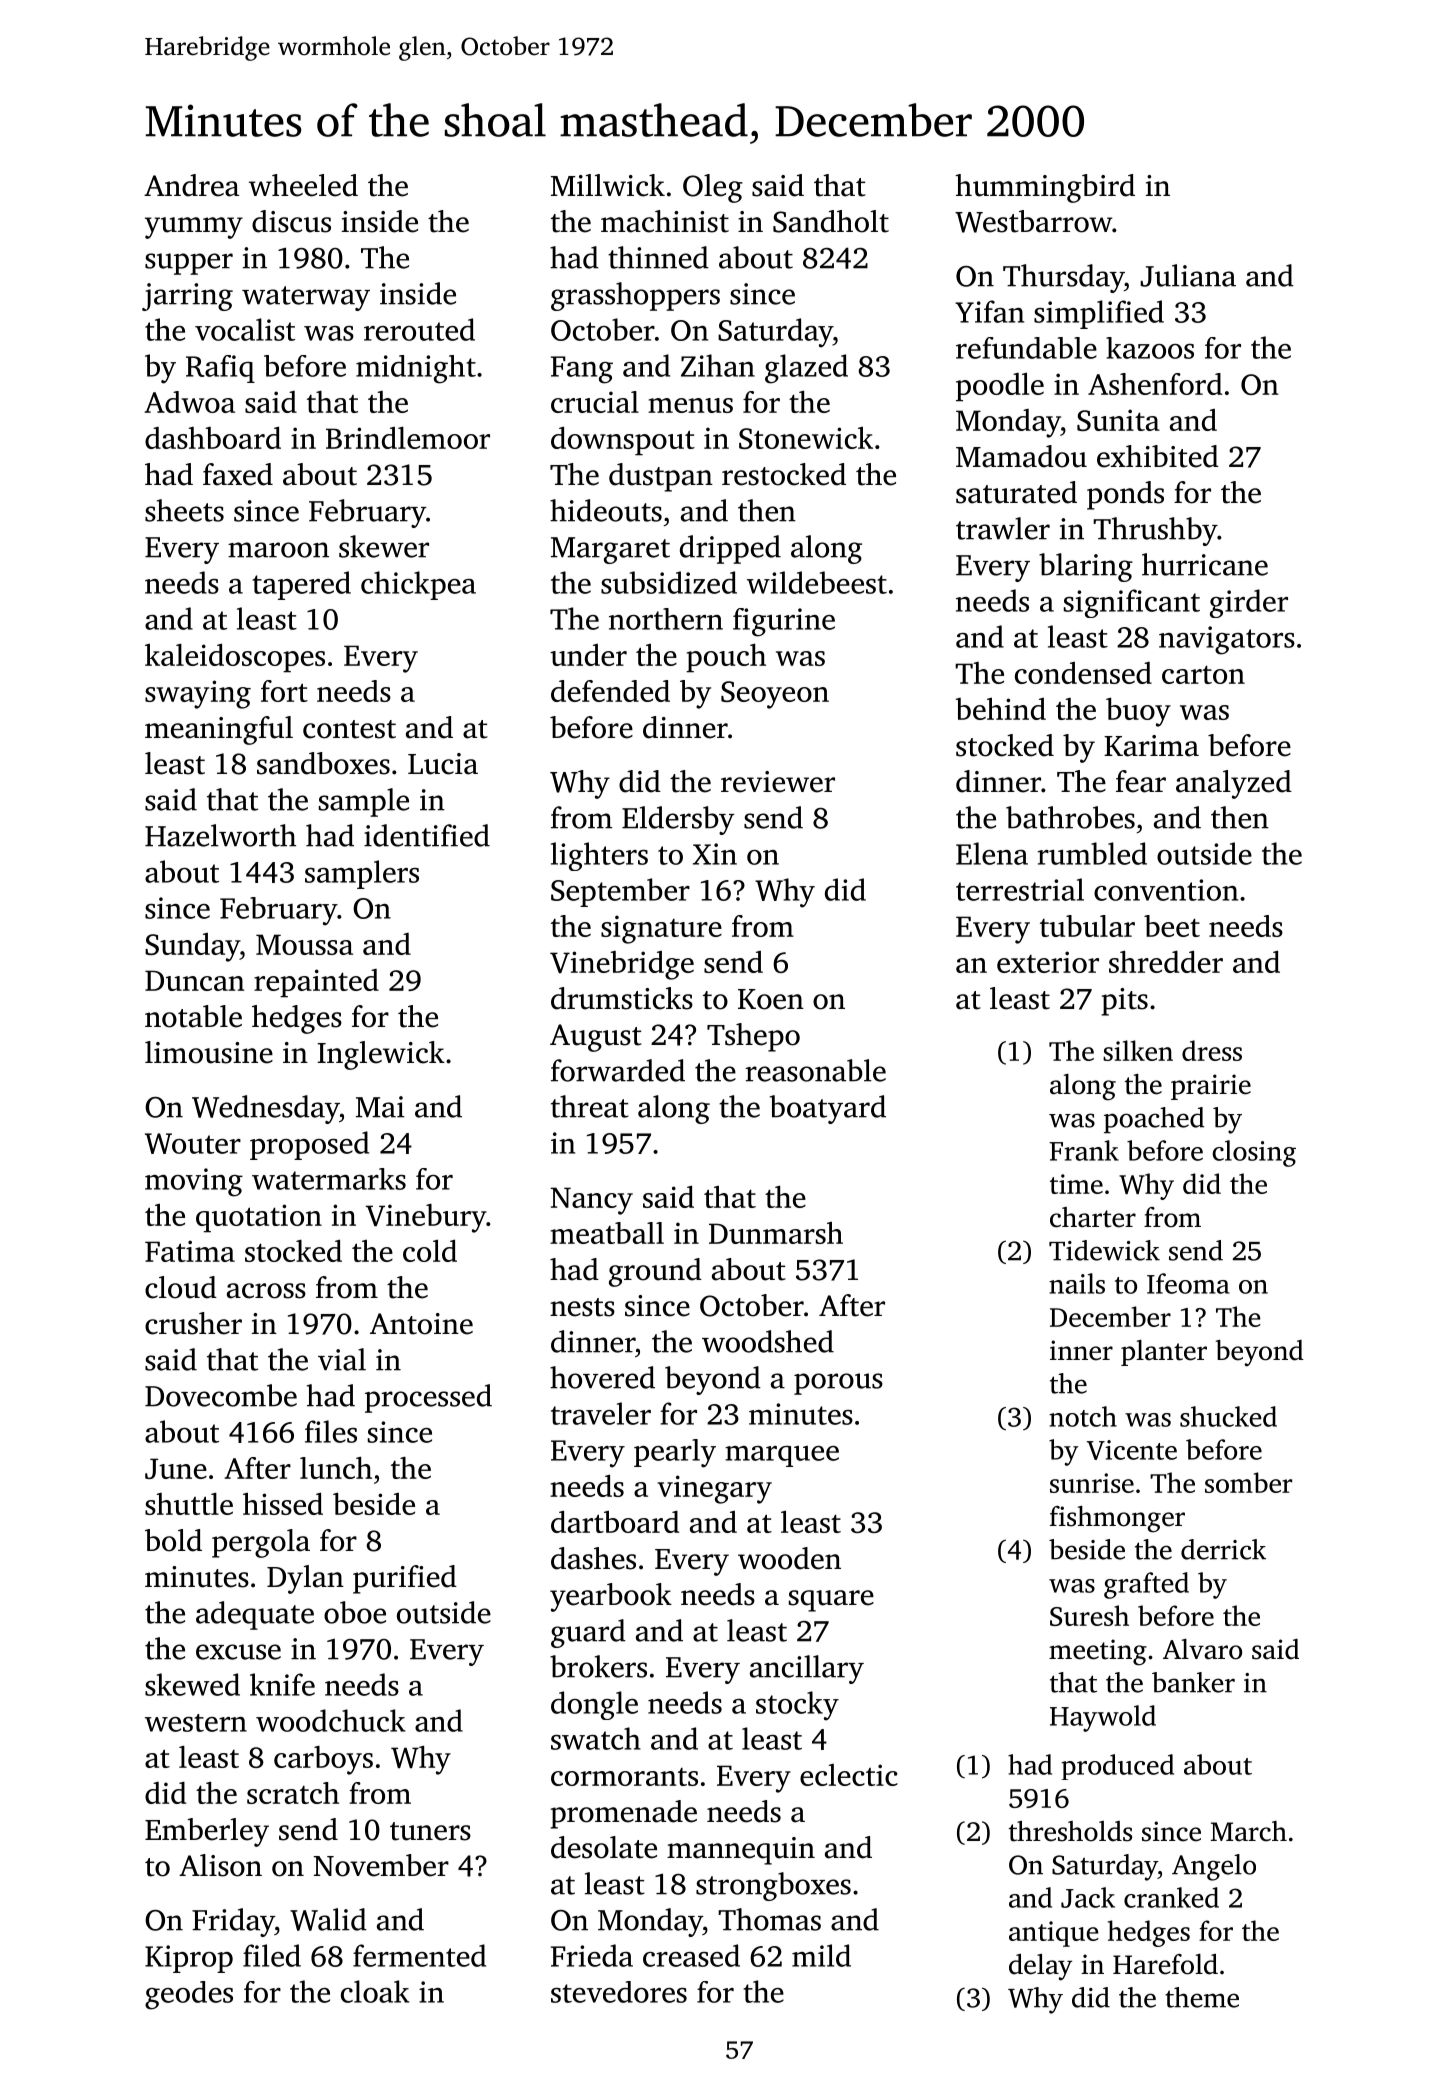 The height and width of the screenshot is (2100, 1450). Describe the element at coordinates (1138, 1050) in the screenshot. I see `silken` at that location.
